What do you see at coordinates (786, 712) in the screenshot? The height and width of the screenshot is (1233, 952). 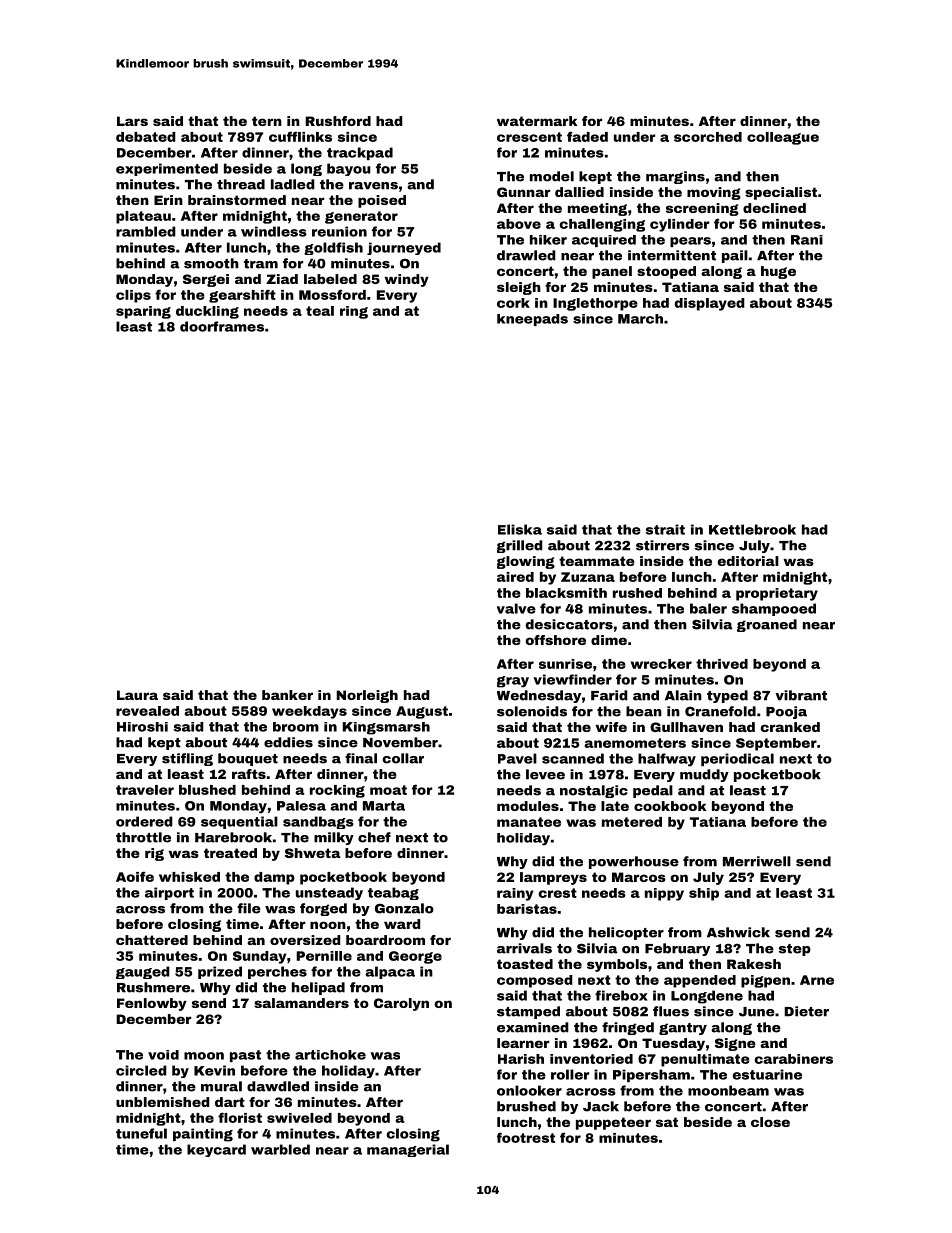 I see `Pooja` at bounding box center [786, 712].
